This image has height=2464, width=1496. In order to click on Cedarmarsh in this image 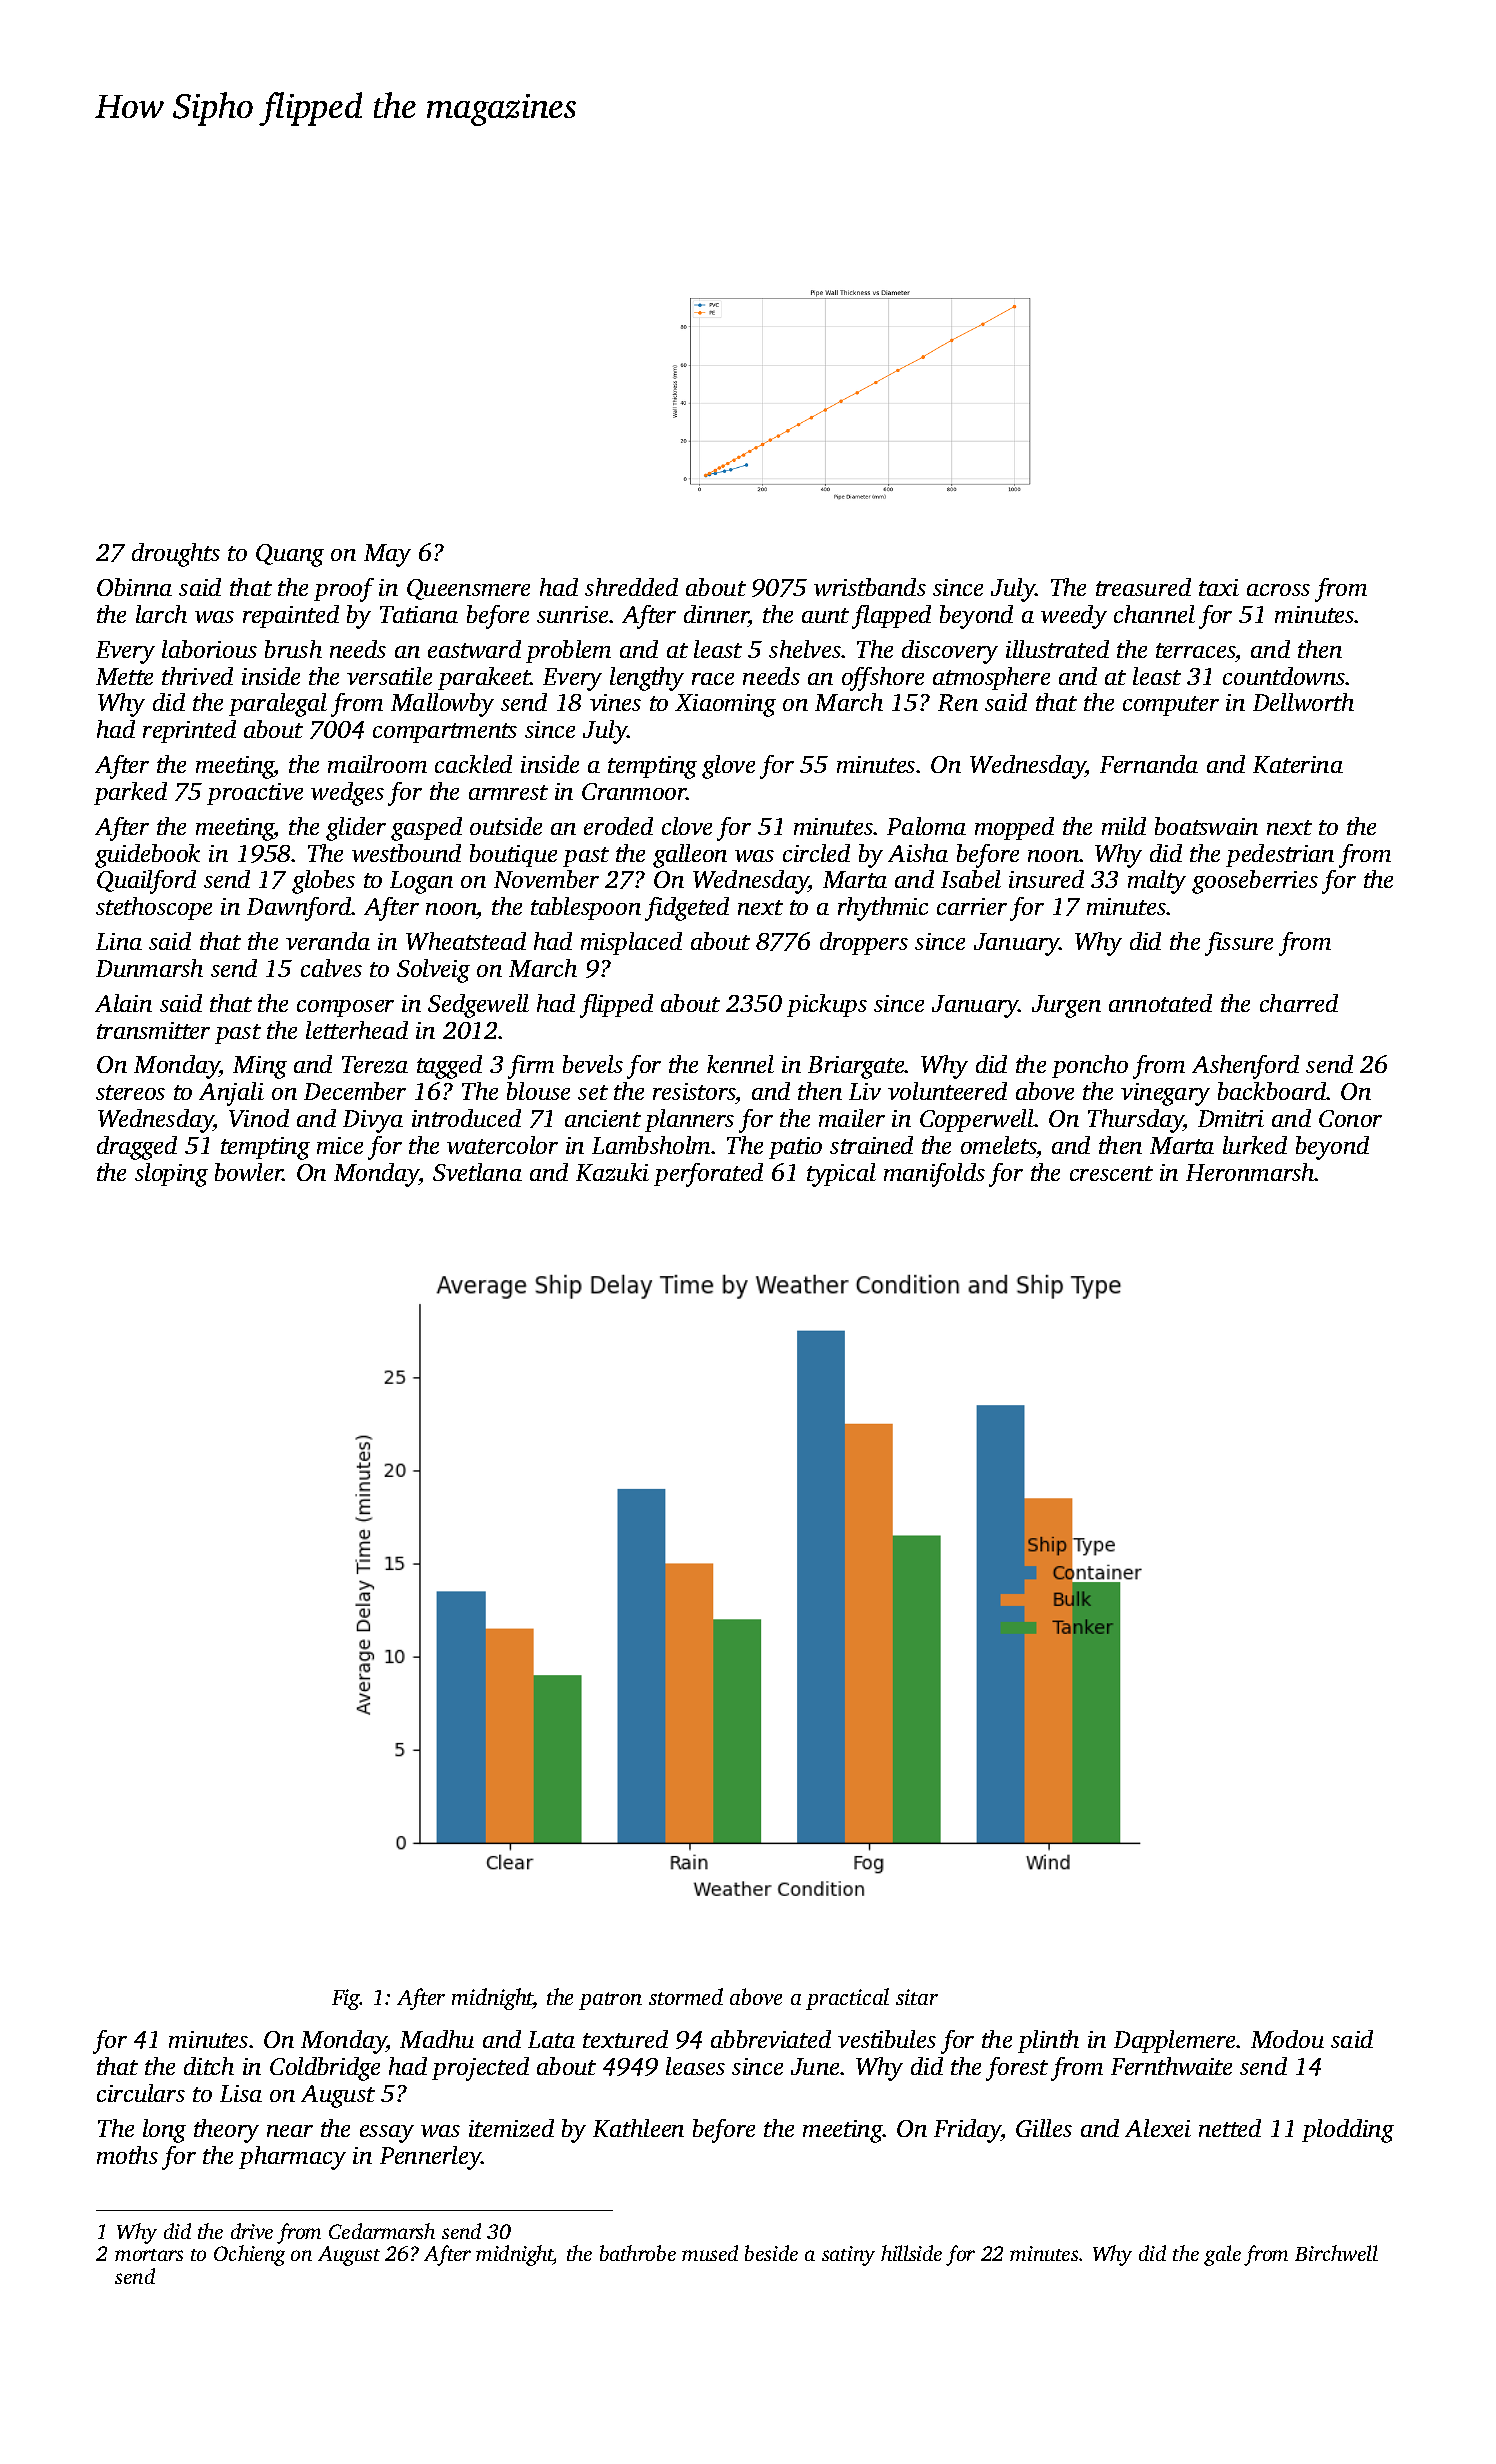, I will do `click(382, 2231)`.
